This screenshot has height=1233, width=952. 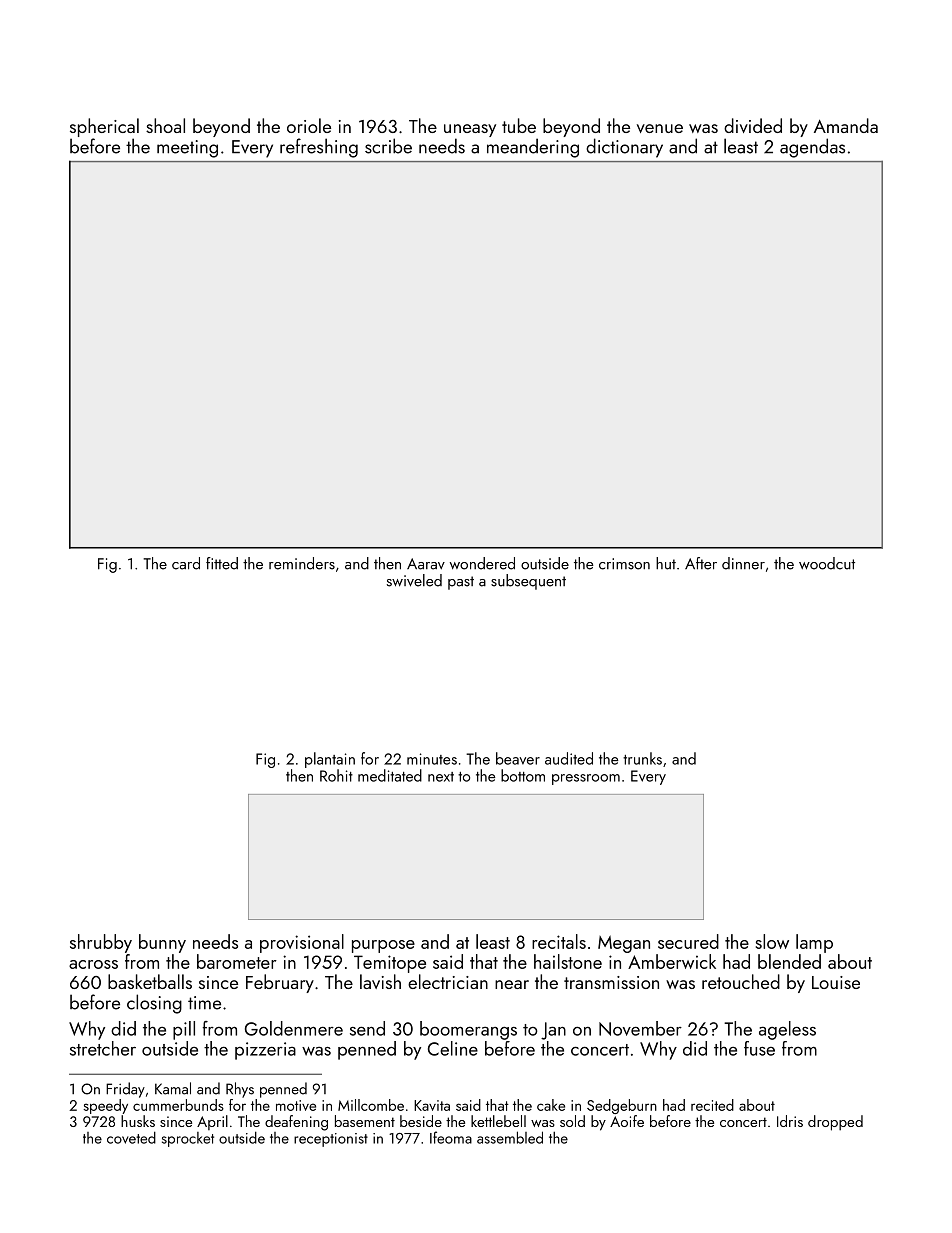 What do you see at coordinates (184, 1030) in the screenshot?
I see `pill` at bounding box center [184, 1030].
